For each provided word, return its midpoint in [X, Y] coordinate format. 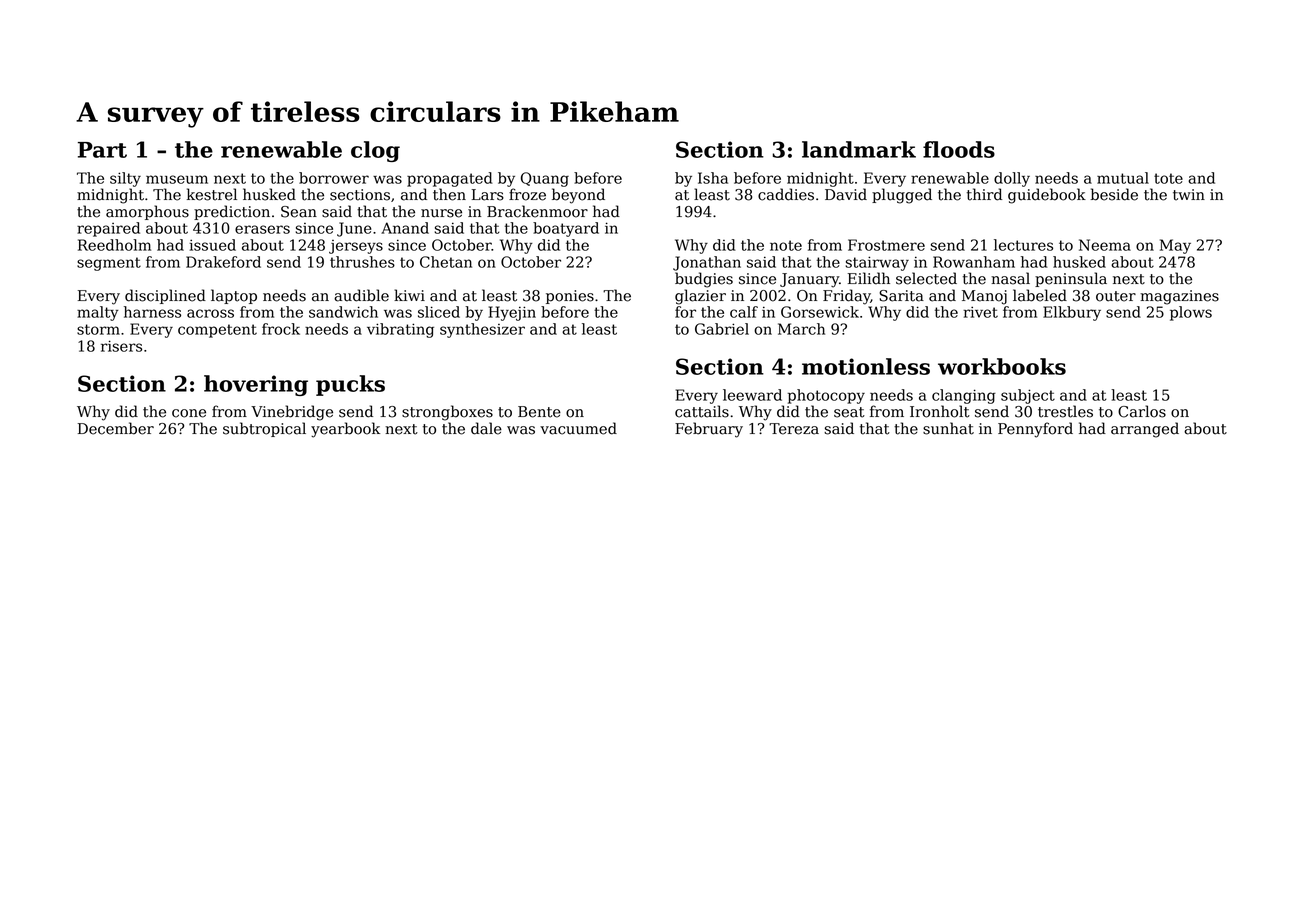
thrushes [362, 262]
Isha [713, 178]
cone [189, 413]
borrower [334, 178]
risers [121, 346]
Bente [539, 412]
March [801, 329]
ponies [570, 297]
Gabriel [722, 329]
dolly [1012, 179]
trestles [1065, 411]
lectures [1023, 245]
